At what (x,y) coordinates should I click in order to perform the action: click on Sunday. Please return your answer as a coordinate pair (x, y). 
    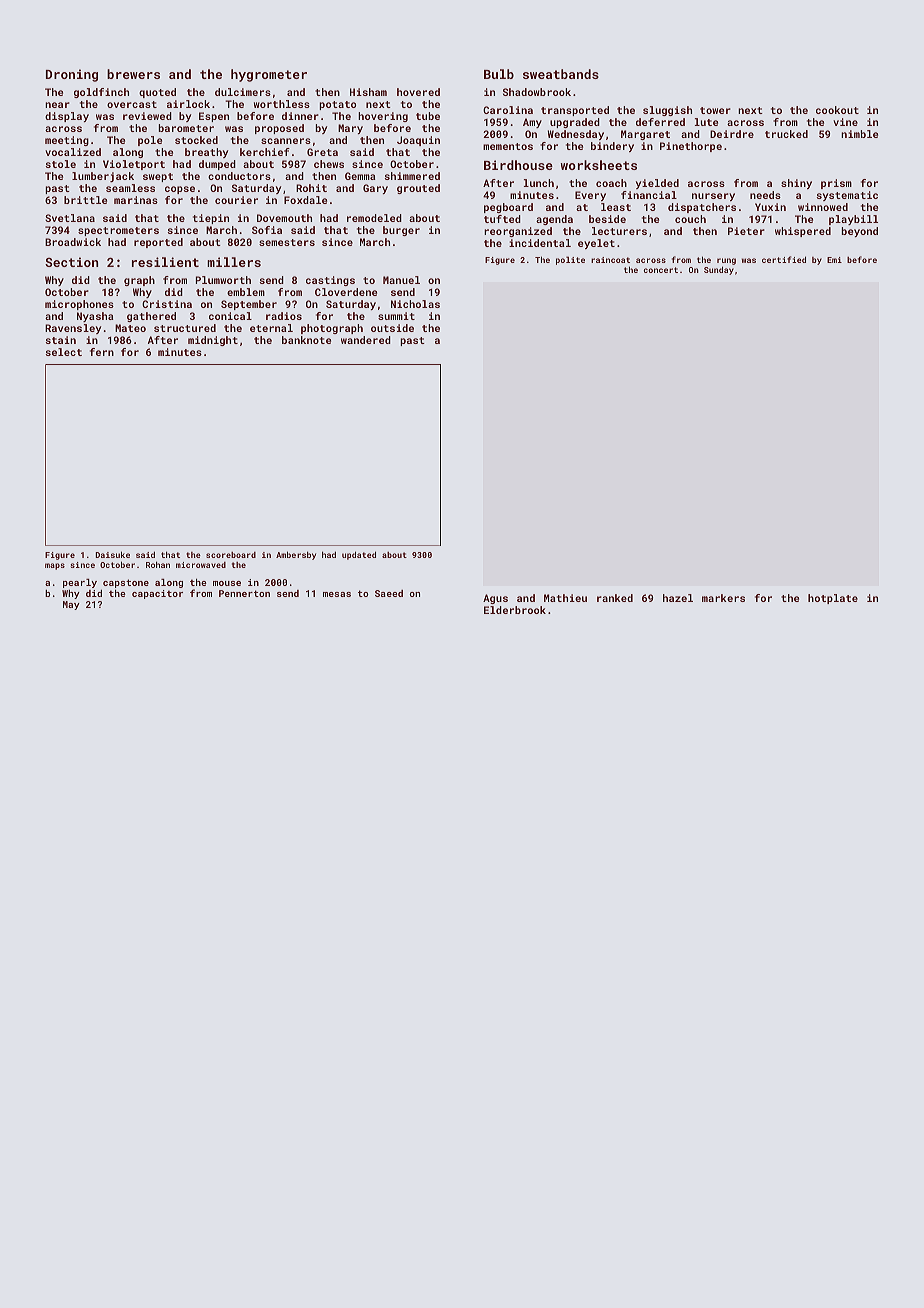
    Looking at the image, I should click on (719, 270).
